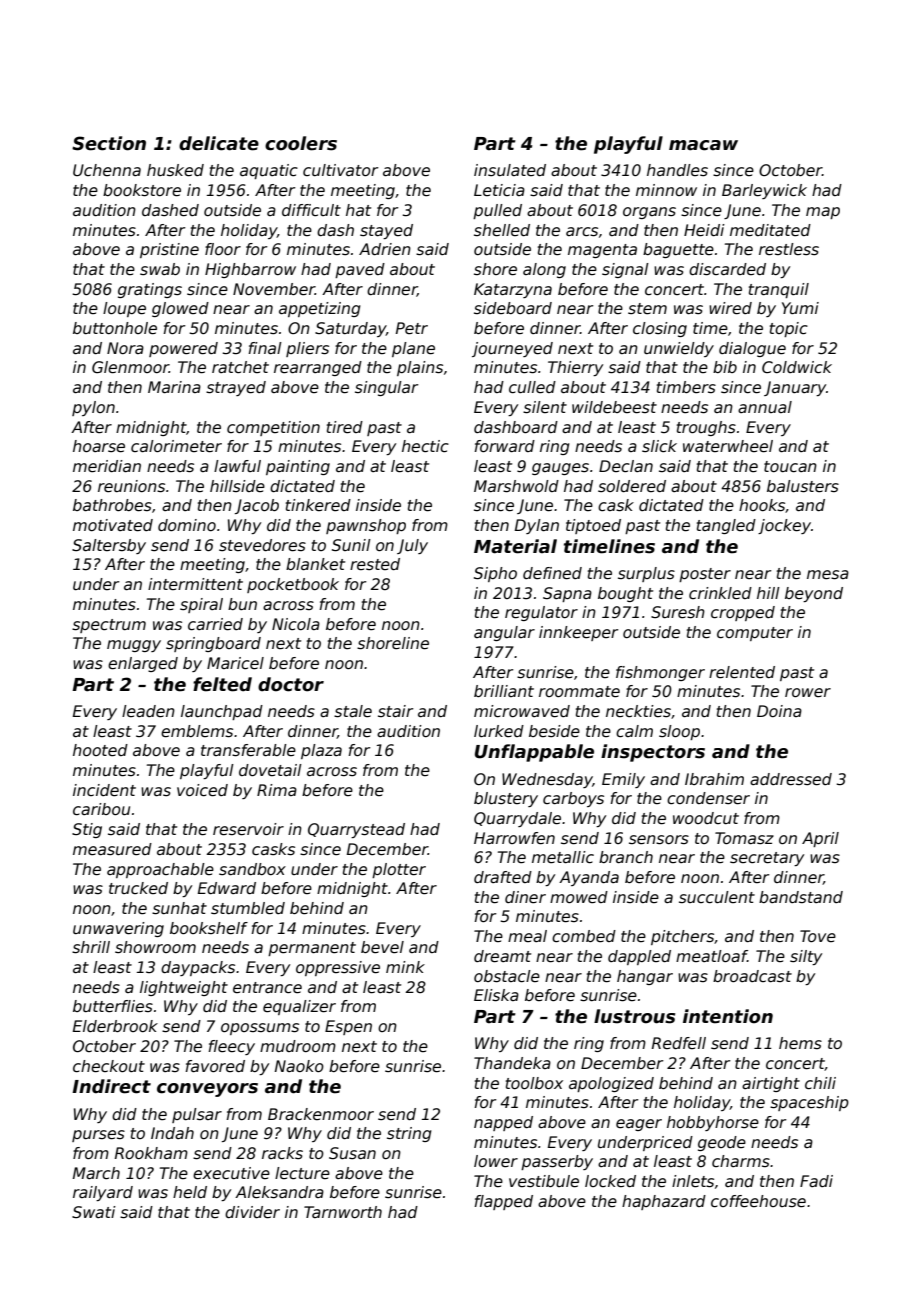 This image has width=924, height=1314. I want to click on pylon, so click(93, 408).
